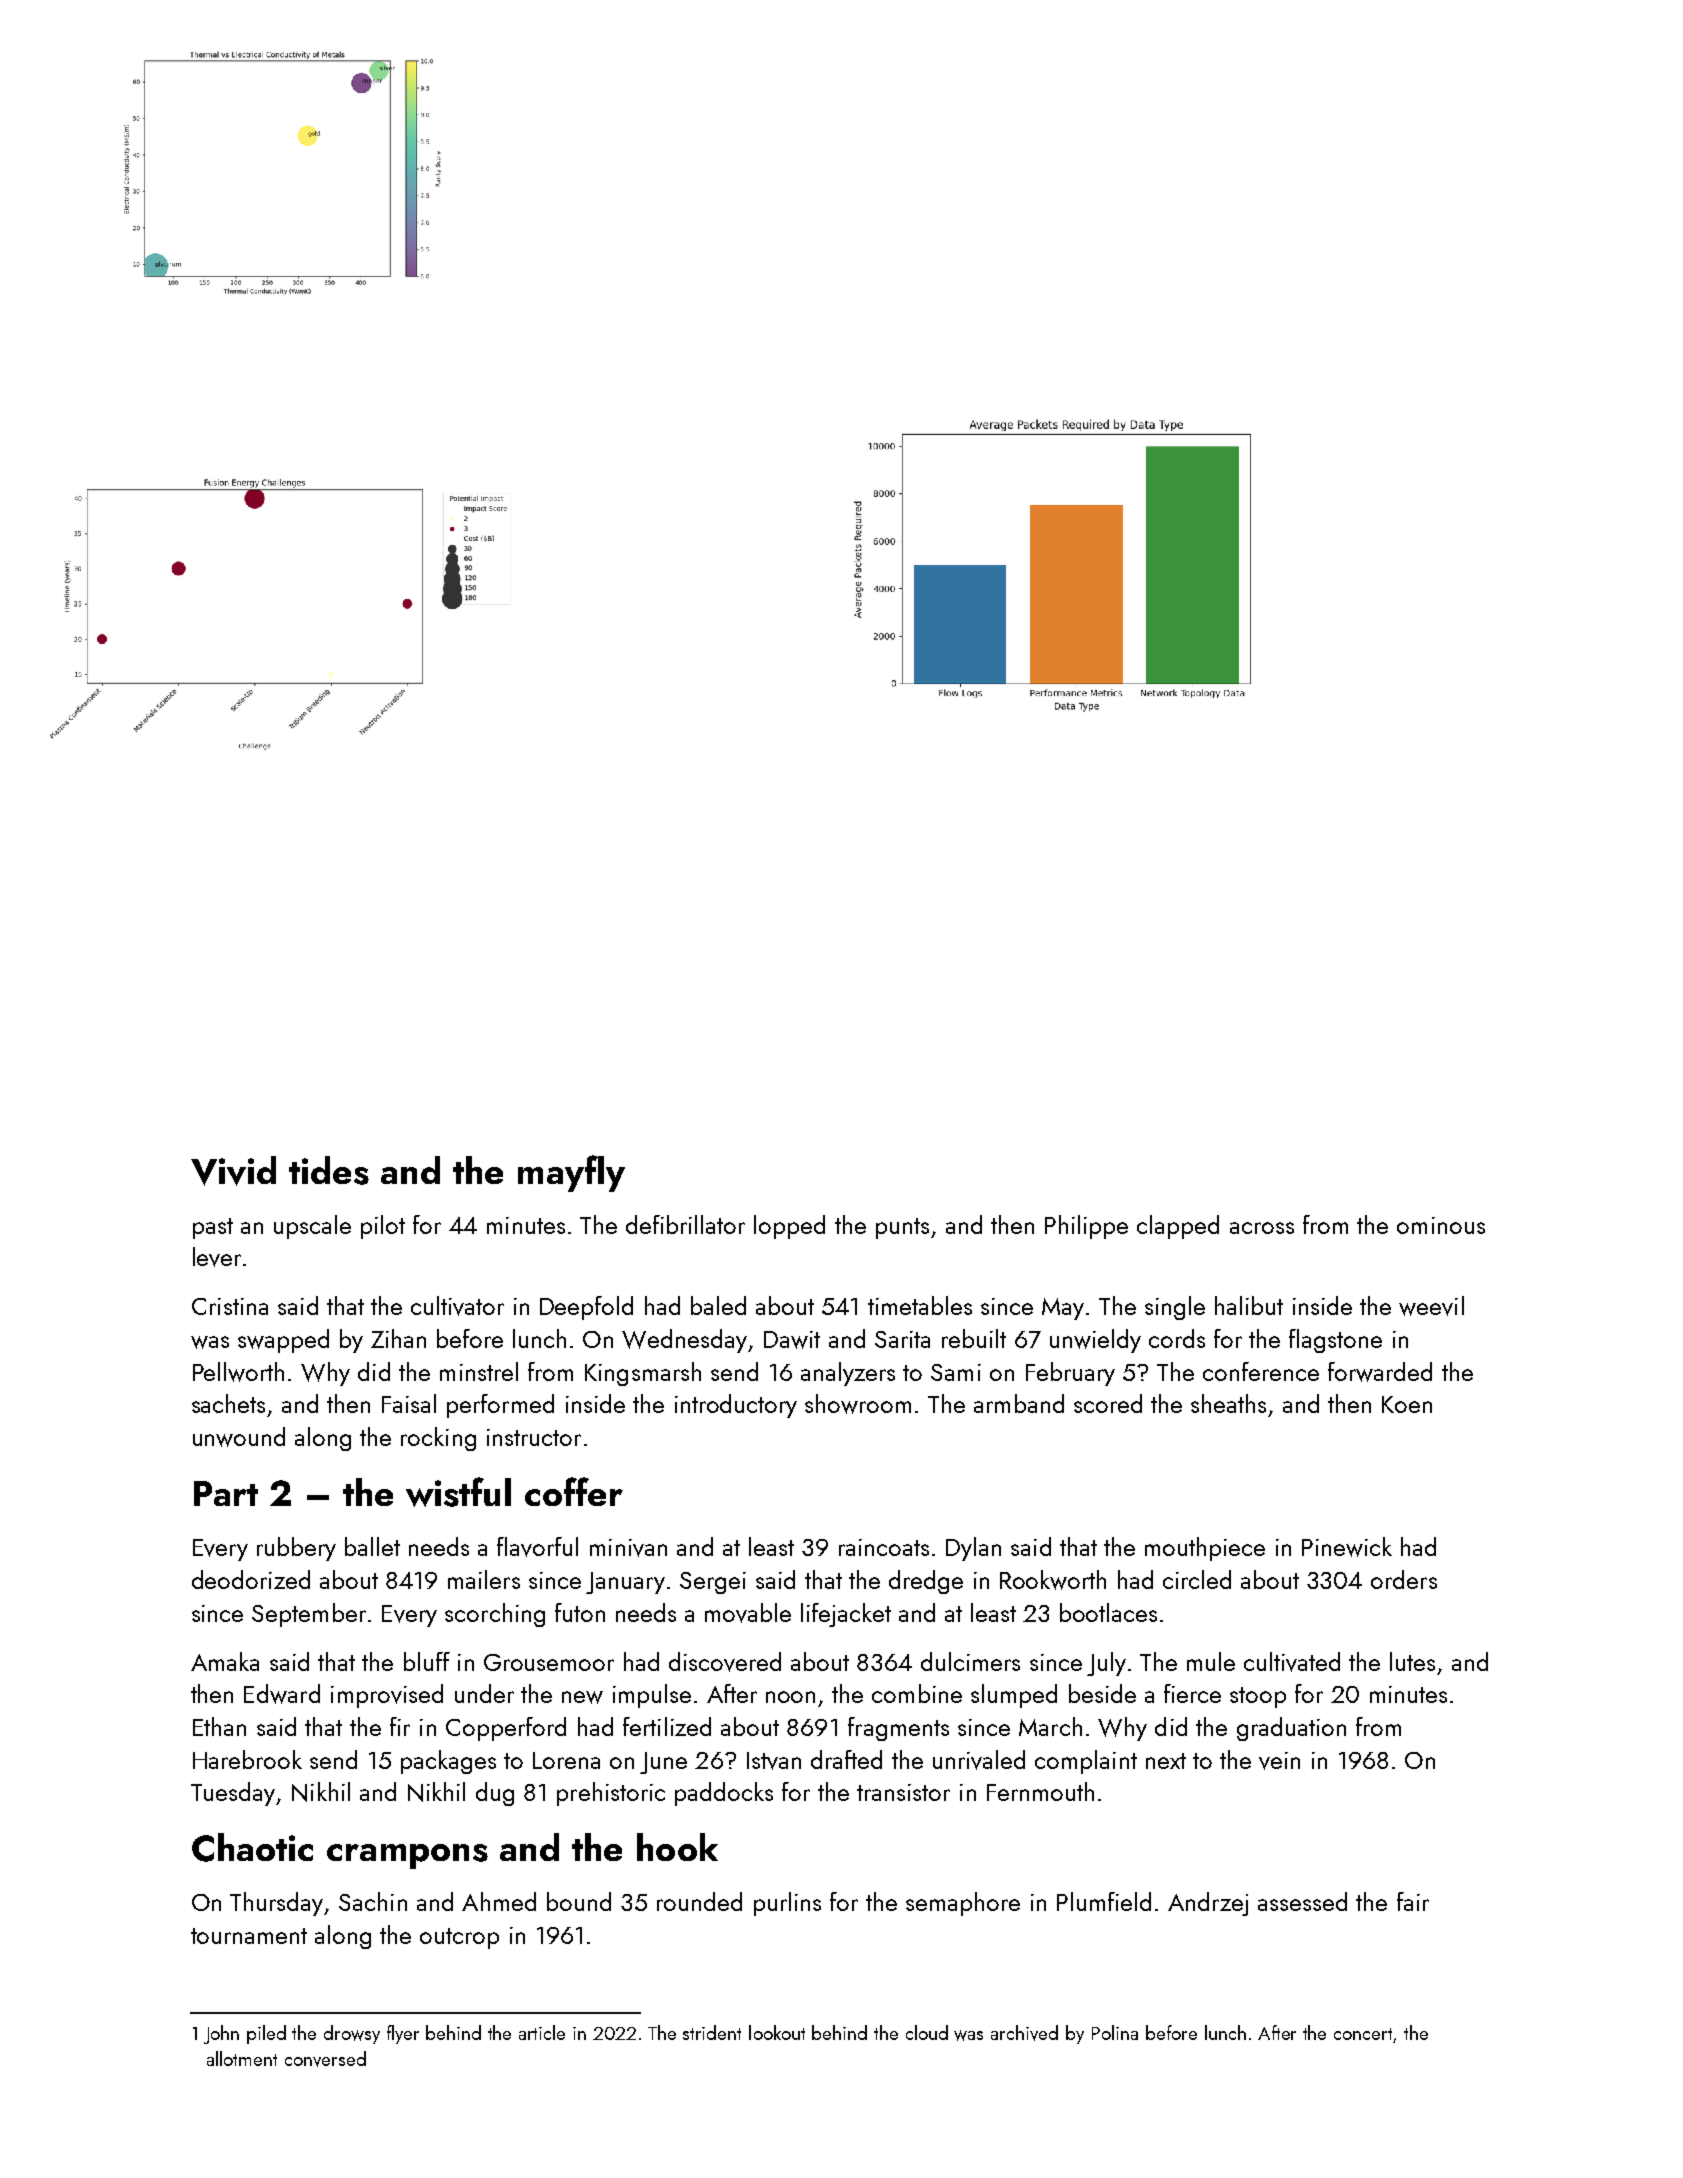 This screenshot has width=1683, height=2178. Describe the element at coordinates (748, 1613) in the screenshot. I see `movable` at that location.
